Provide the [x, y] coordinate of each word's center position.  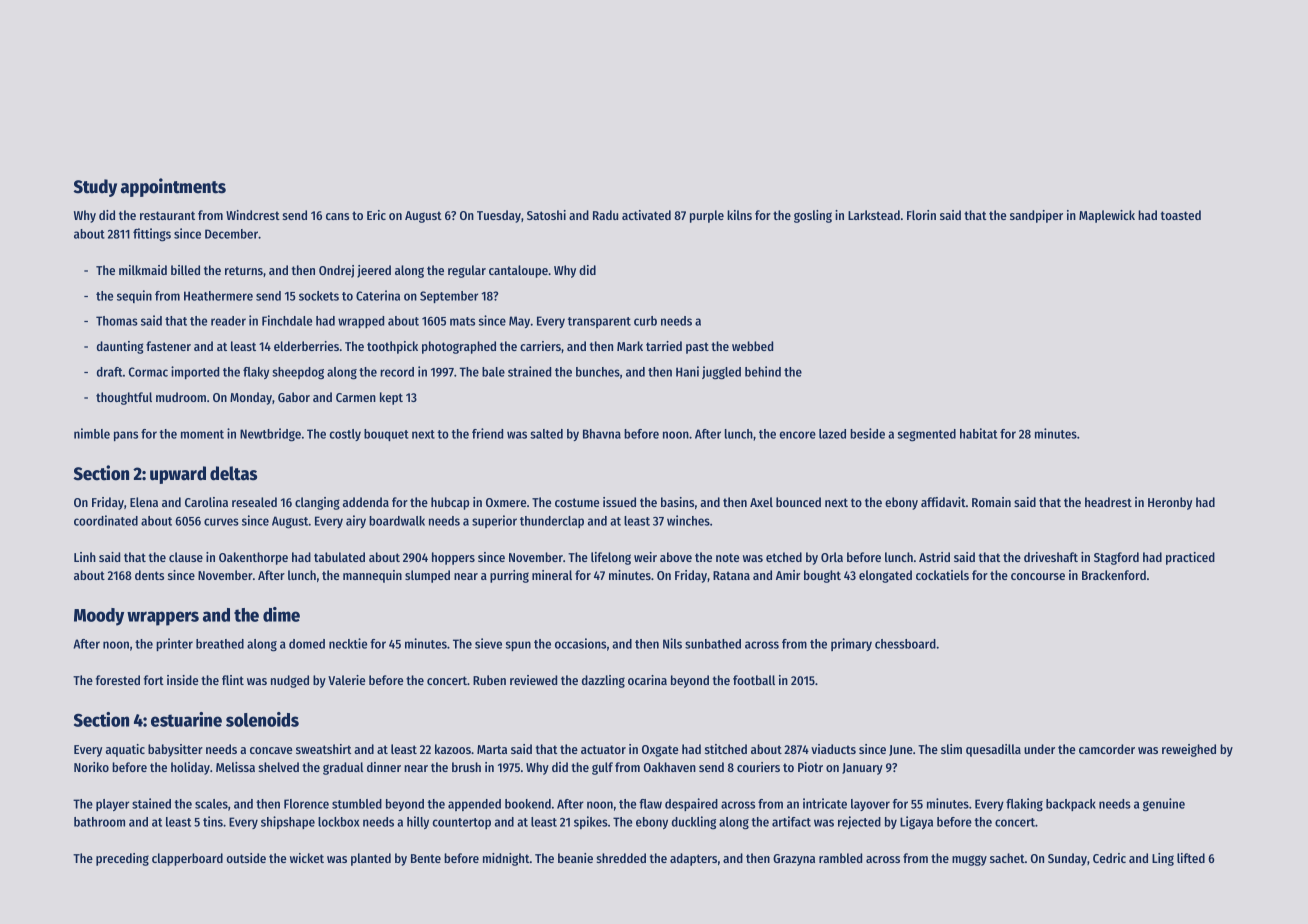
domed [307, 644]
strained [529, 371]
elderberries [306, 346]
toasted [1181, 215]
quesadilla [993, 750]
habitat [978, 433]
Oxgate [660, 751]
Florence [306, 804]
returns [244, 270]
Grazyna [794, 860]
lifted [1191, 858]
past [697, 348]
